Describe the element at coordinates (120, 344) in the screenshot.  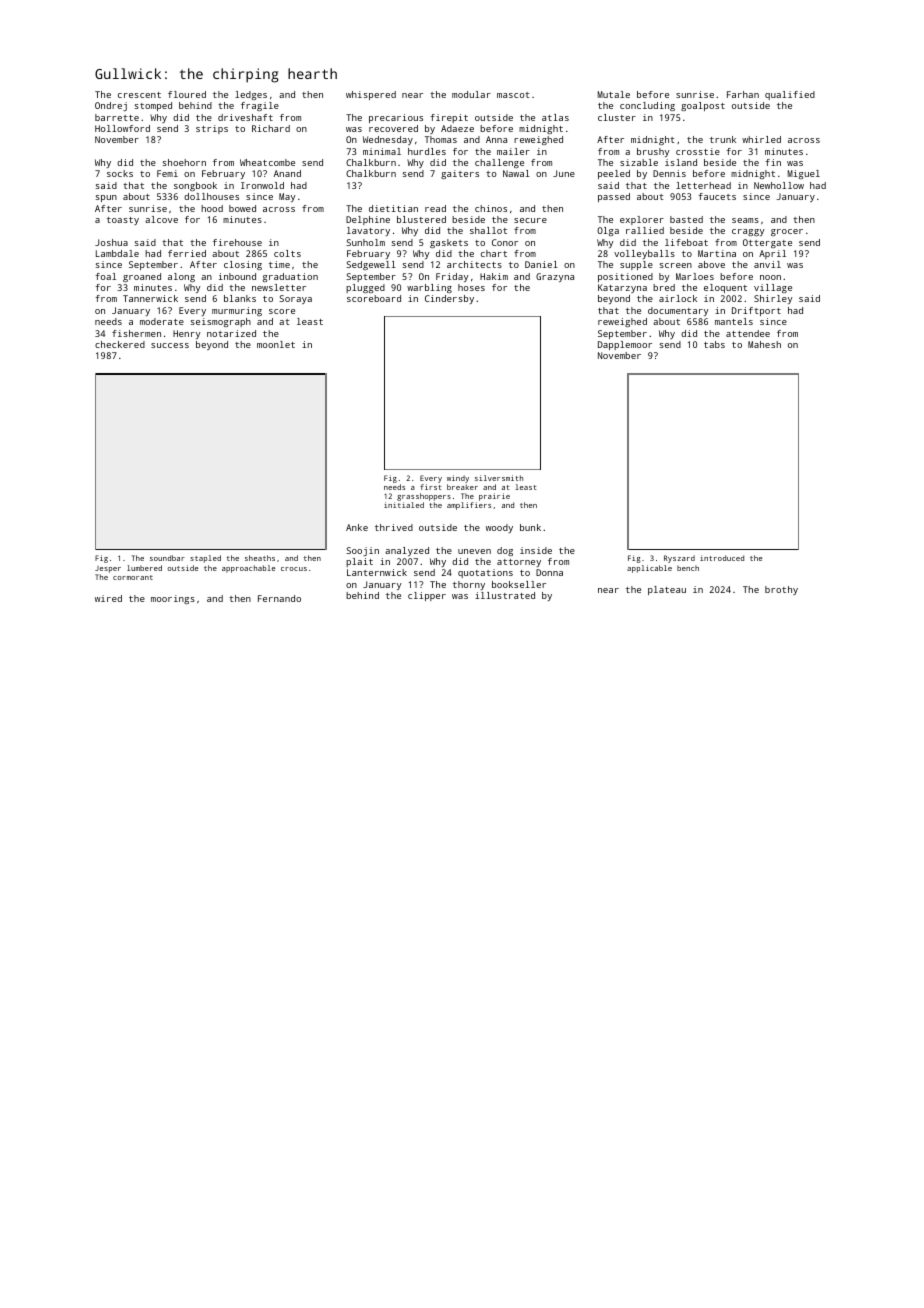
I see `checkered` at that location.
